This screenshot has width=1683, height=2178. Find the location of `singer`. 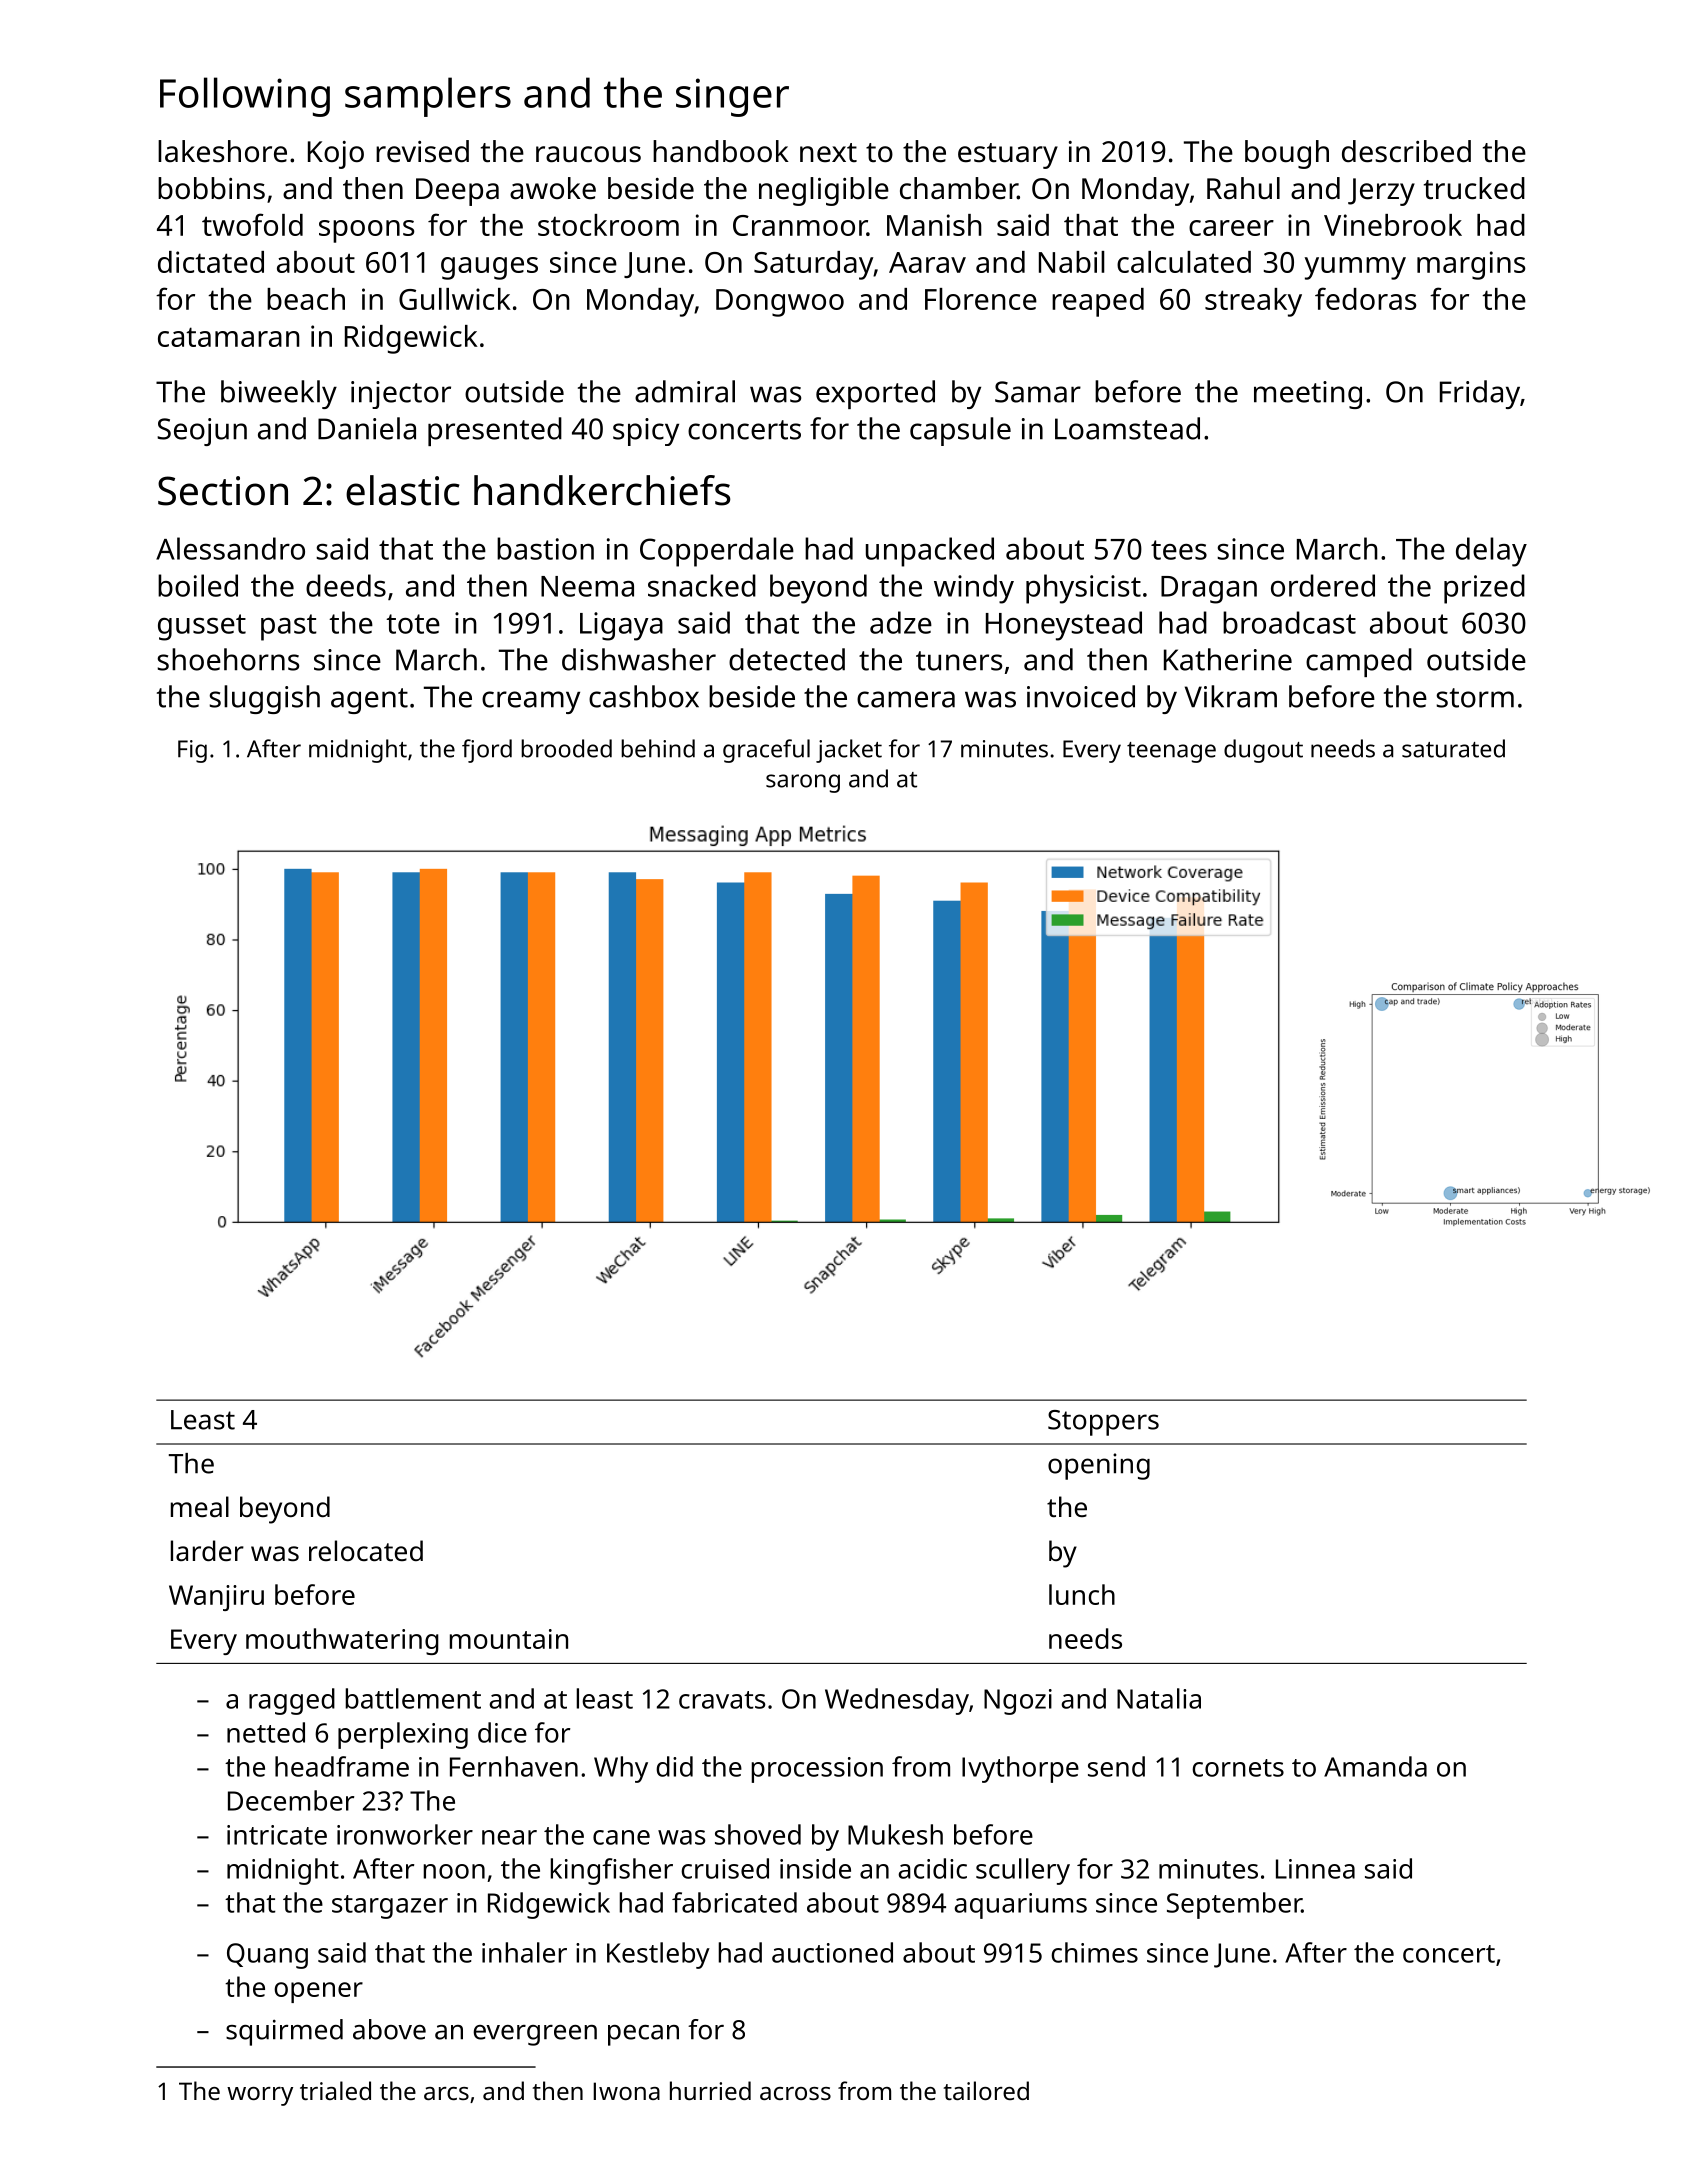

singer is located at coordinates (732, 97).
